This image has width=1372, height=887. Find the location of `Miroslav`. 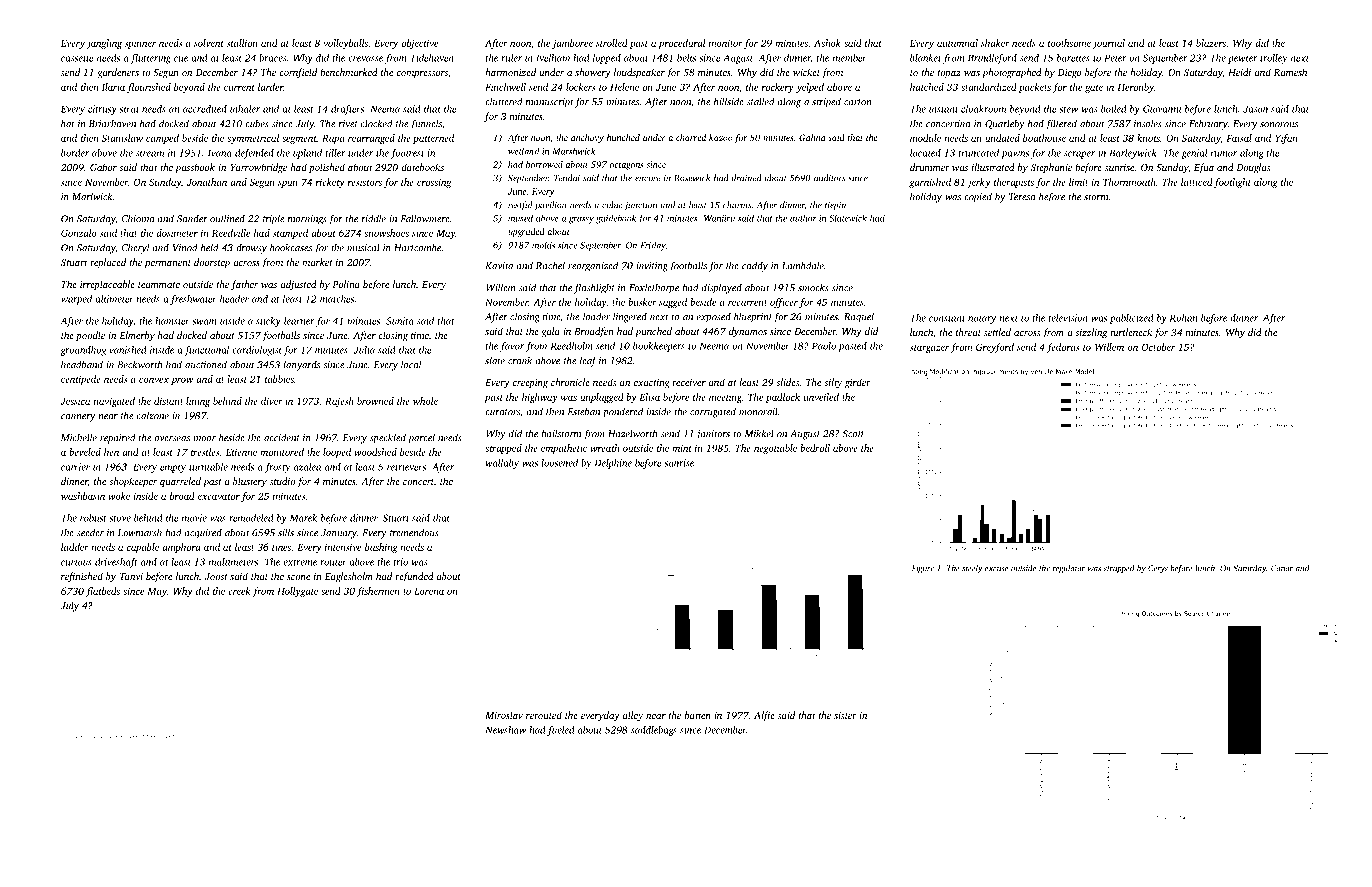

Miroslav is located at coordinates (504, 715).
